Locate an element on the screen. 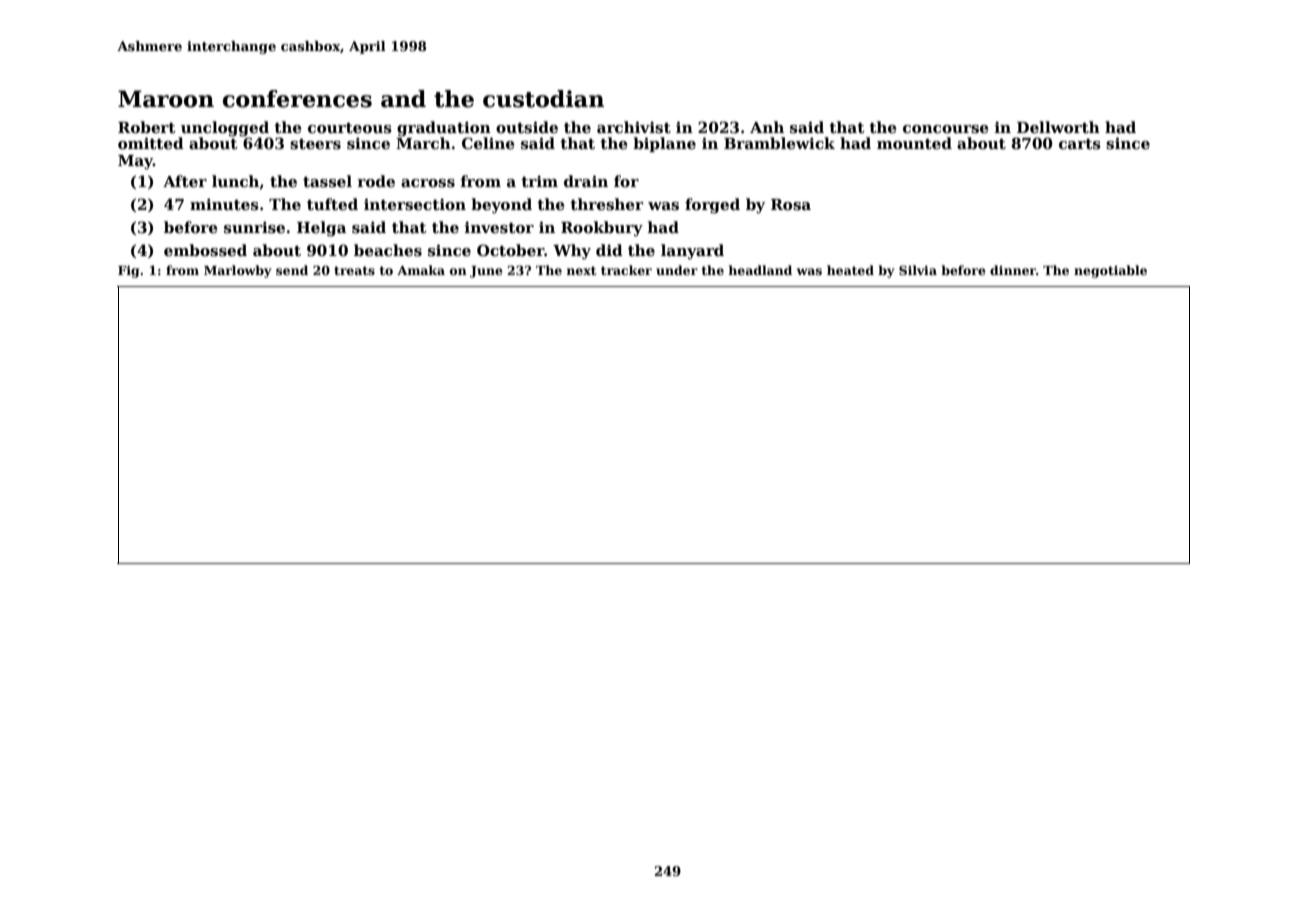  send is located at coordinates (292, 270).
